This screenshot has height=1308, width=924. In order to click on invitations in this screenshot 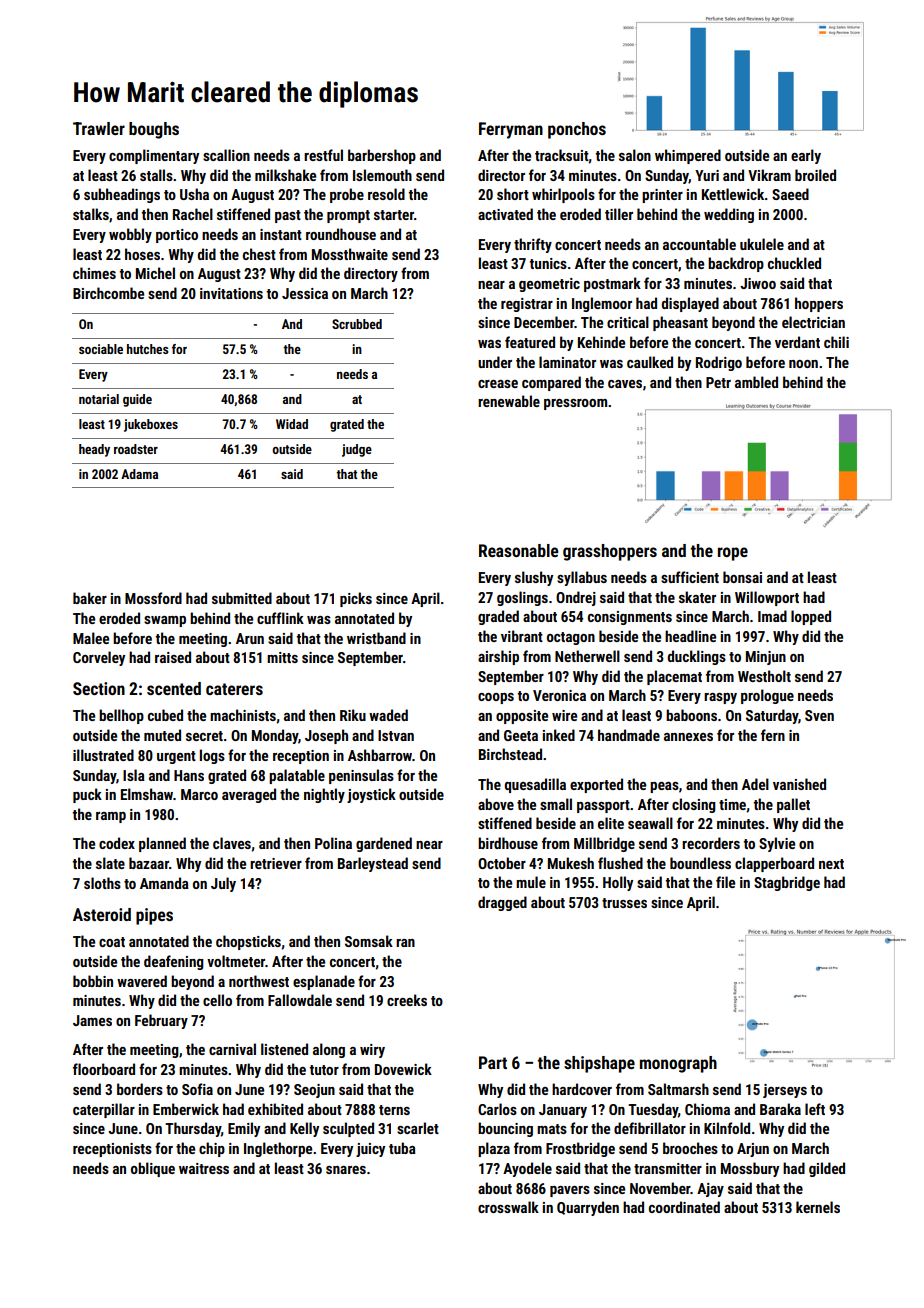, I will do `click(231, 293)`.
